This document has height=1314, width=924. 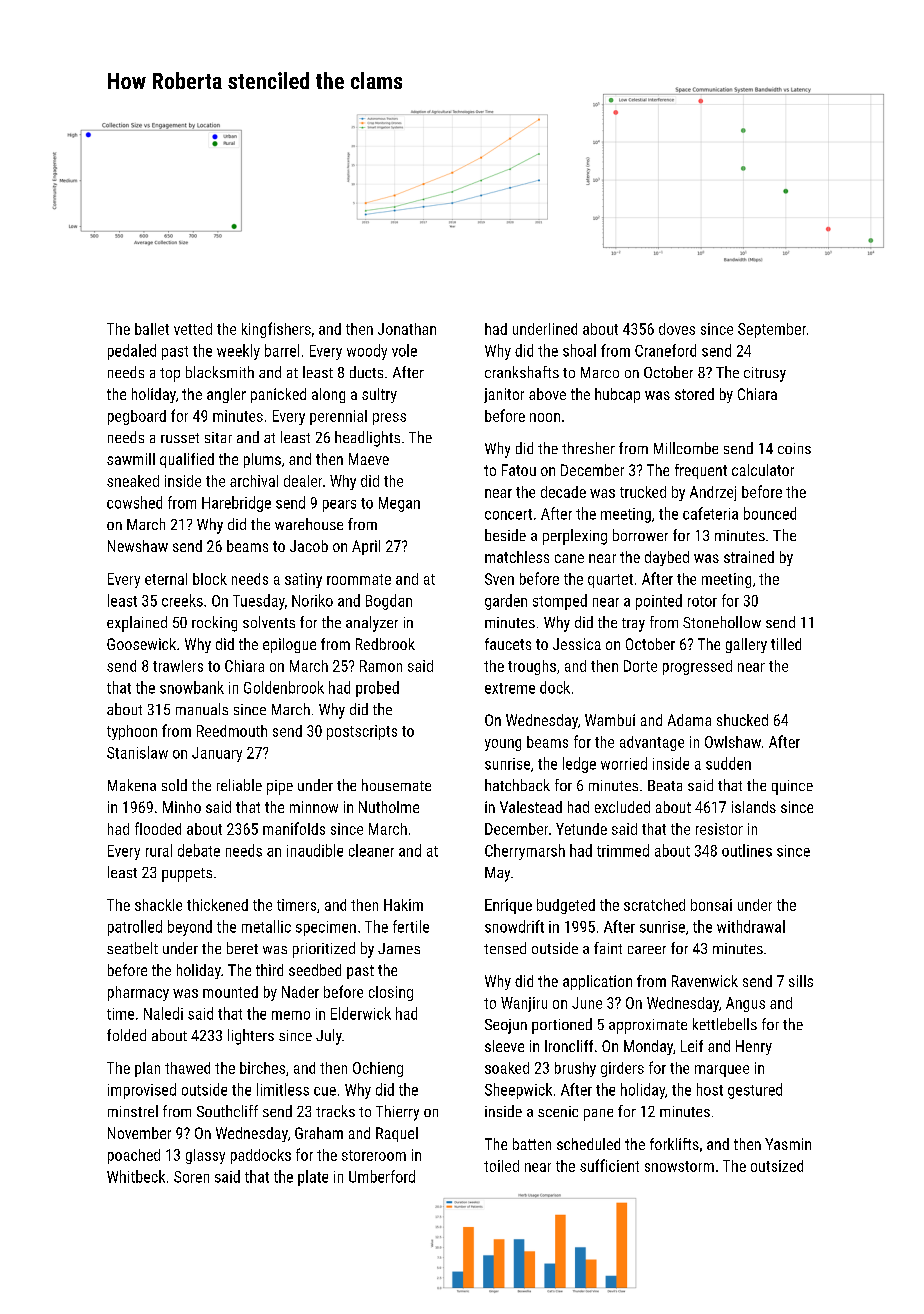 I want to click on Enrique, so click(x=508, y=906).
